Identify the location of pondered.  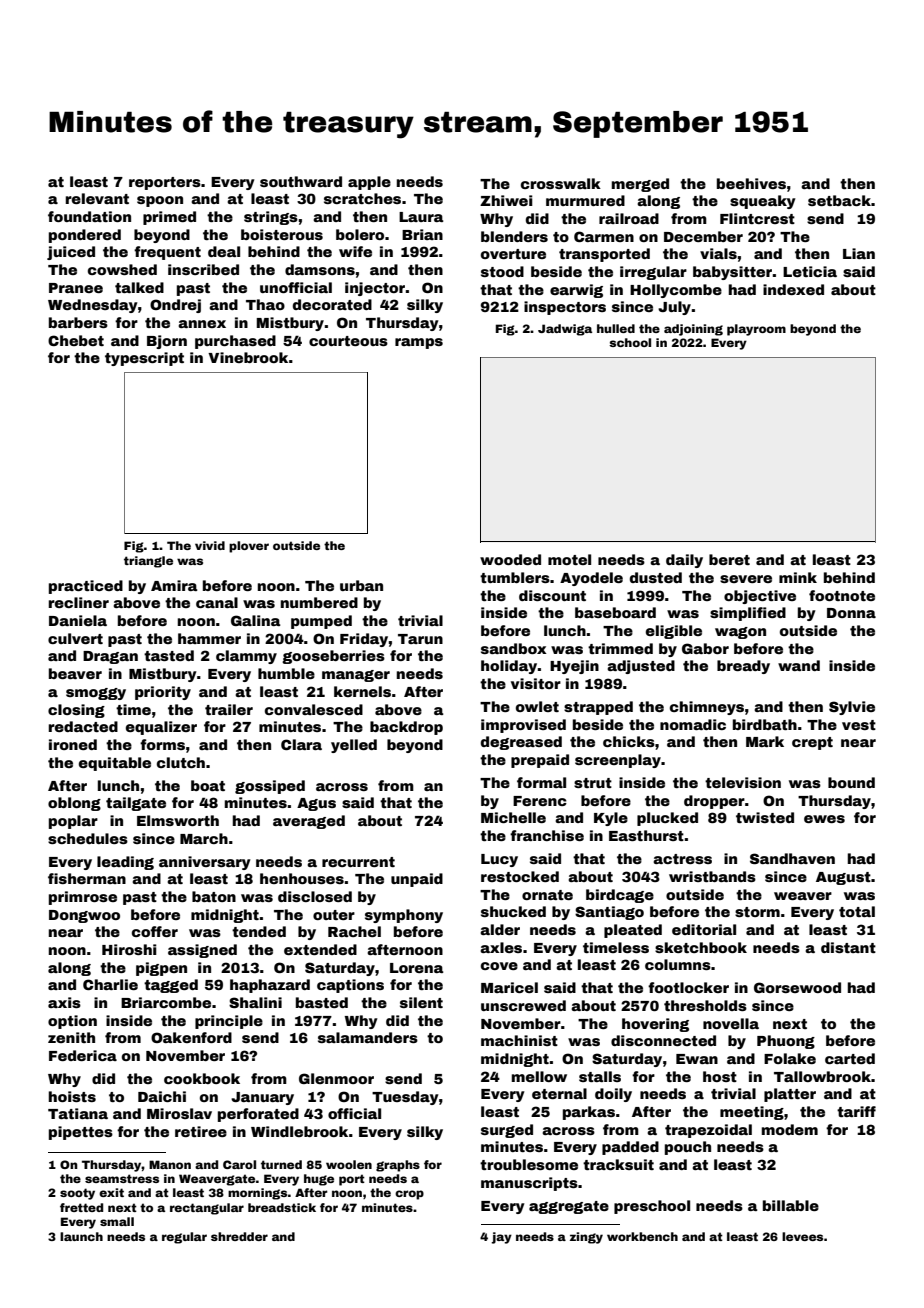
(85, 236).
